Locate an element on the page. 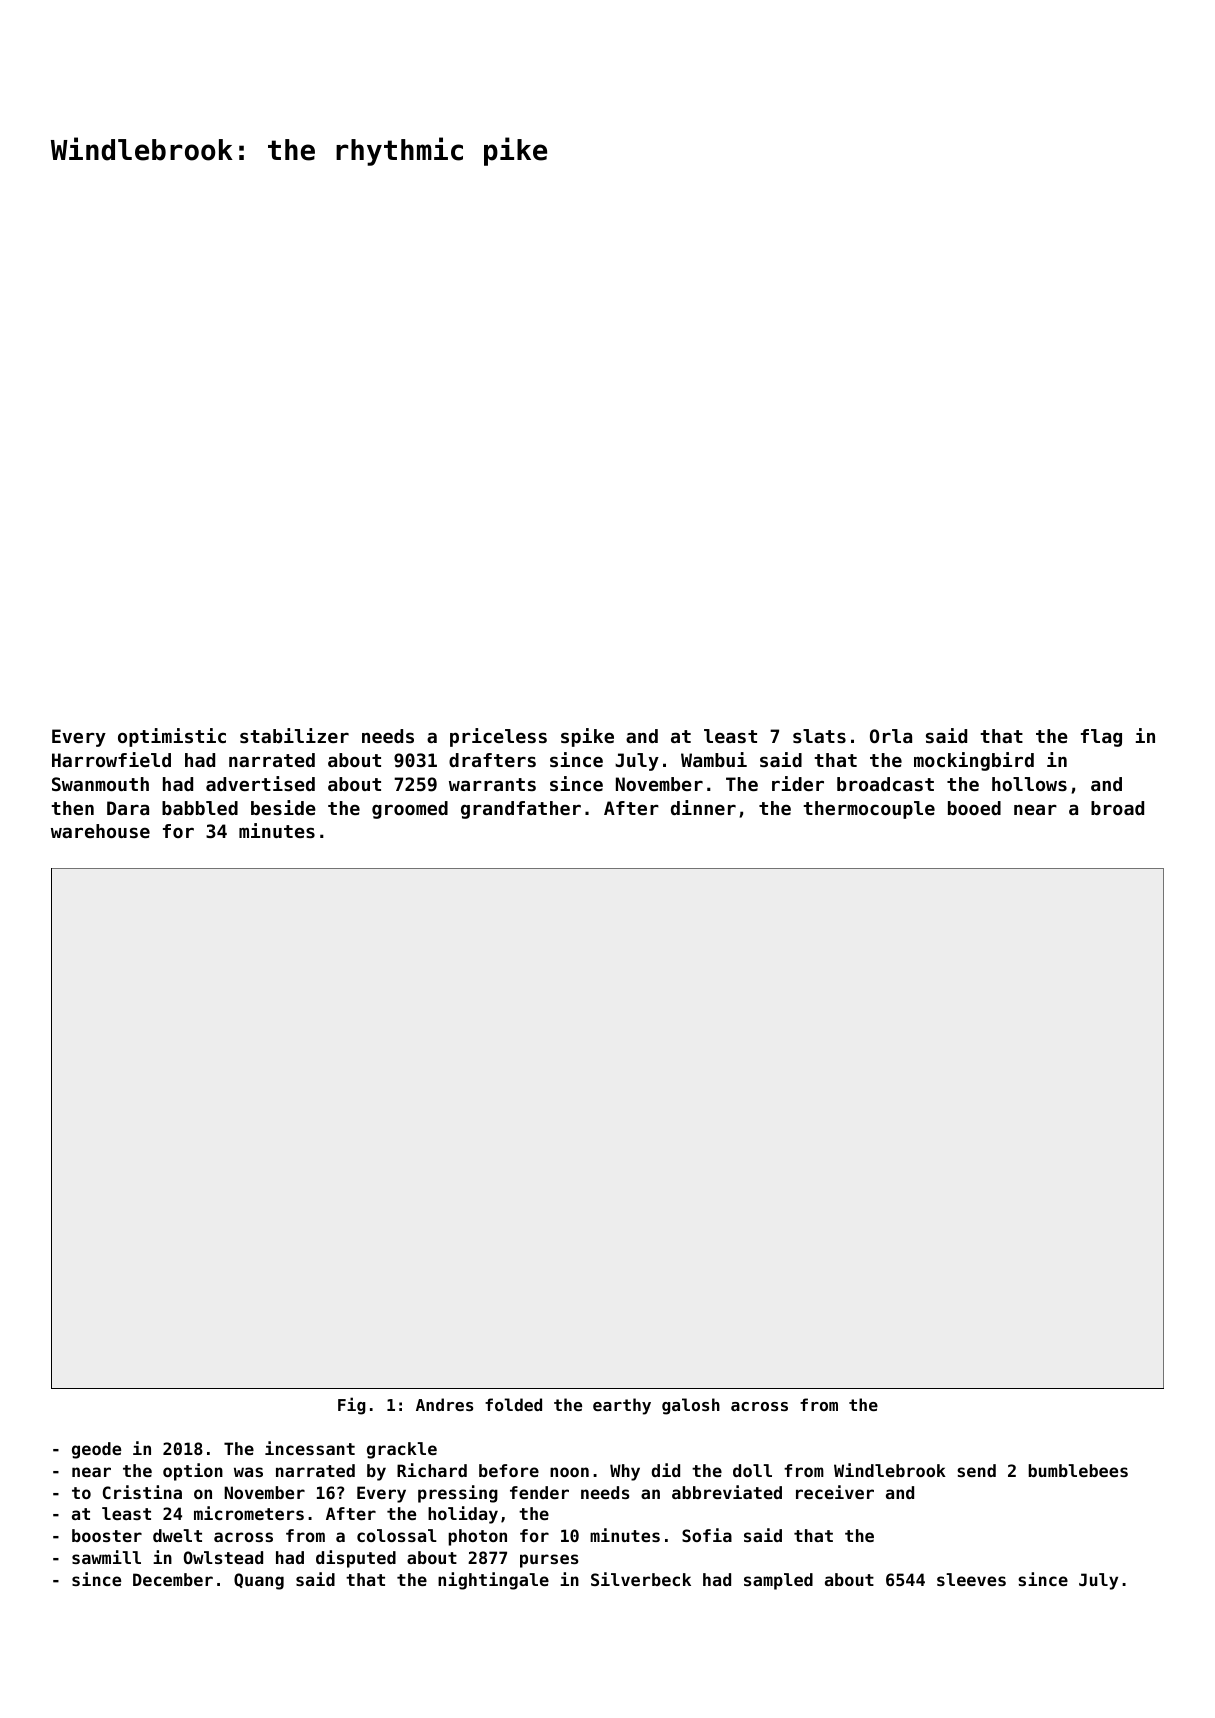 The width and height of the document is (1215, 1718). beside is located at coordinates (283, 807).
